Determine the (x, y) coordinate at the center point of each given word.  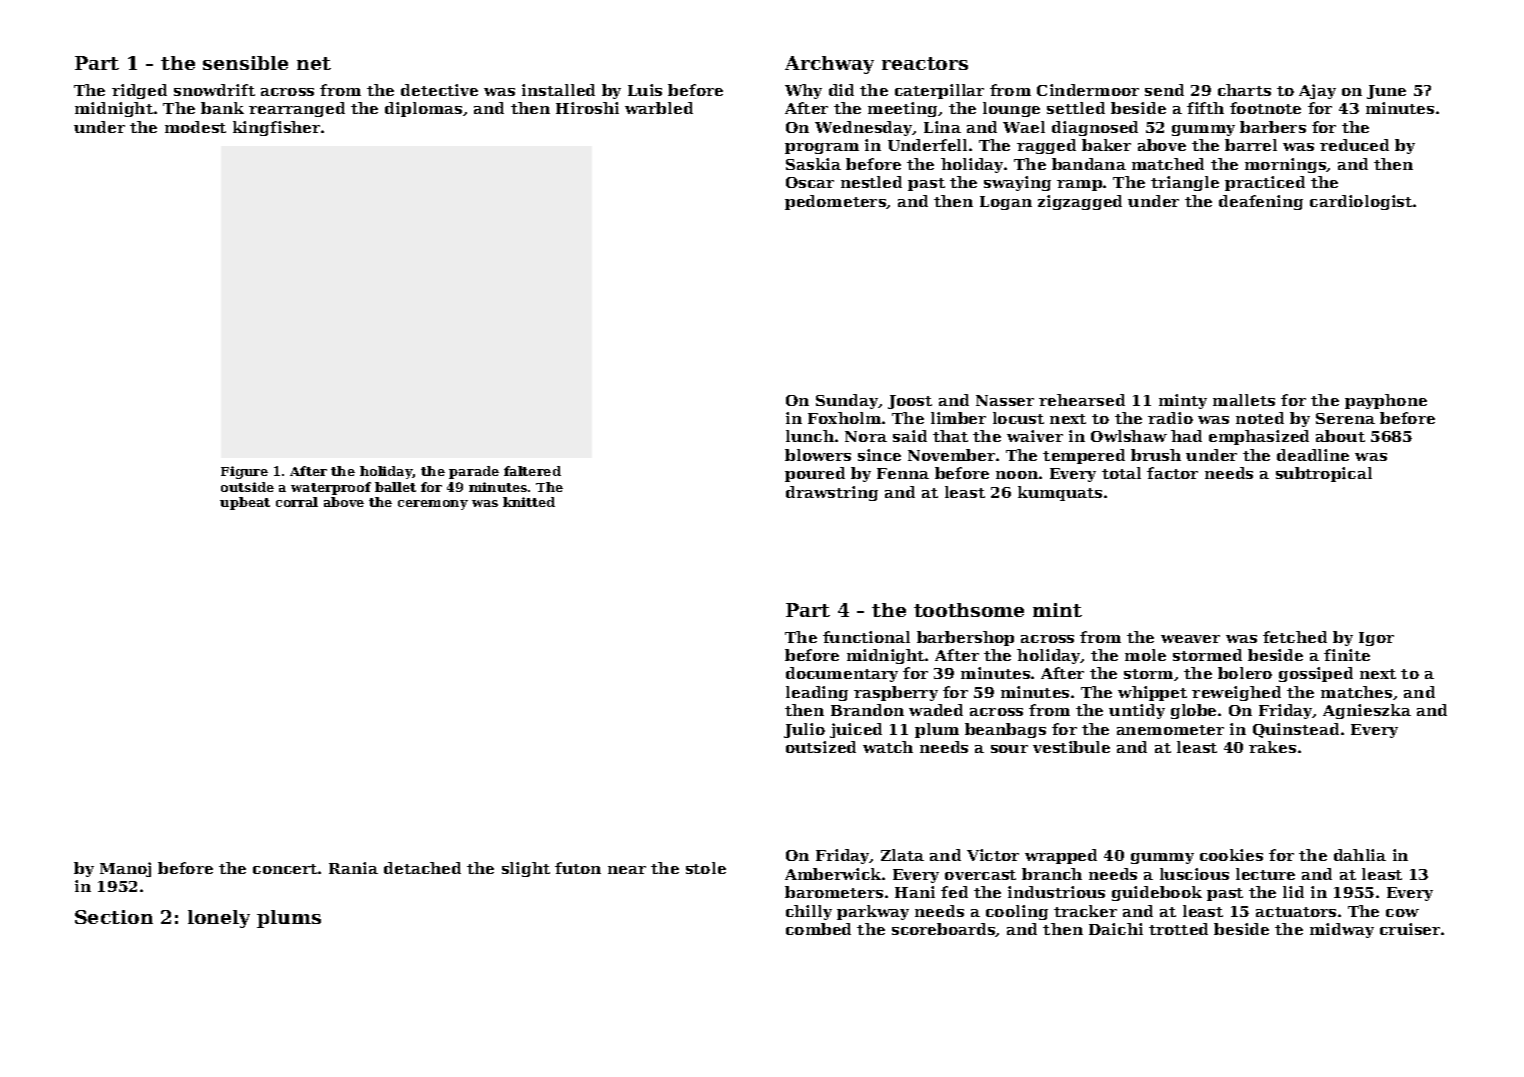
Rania (353, 868)
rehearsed (1082, 400)
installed (558, 90)
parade (474, 472)
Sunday (847, 401)
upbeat (245, 503)
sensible (245, 63)
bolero (1245, 673)
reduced (1354, 145)
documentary (842, 674)
